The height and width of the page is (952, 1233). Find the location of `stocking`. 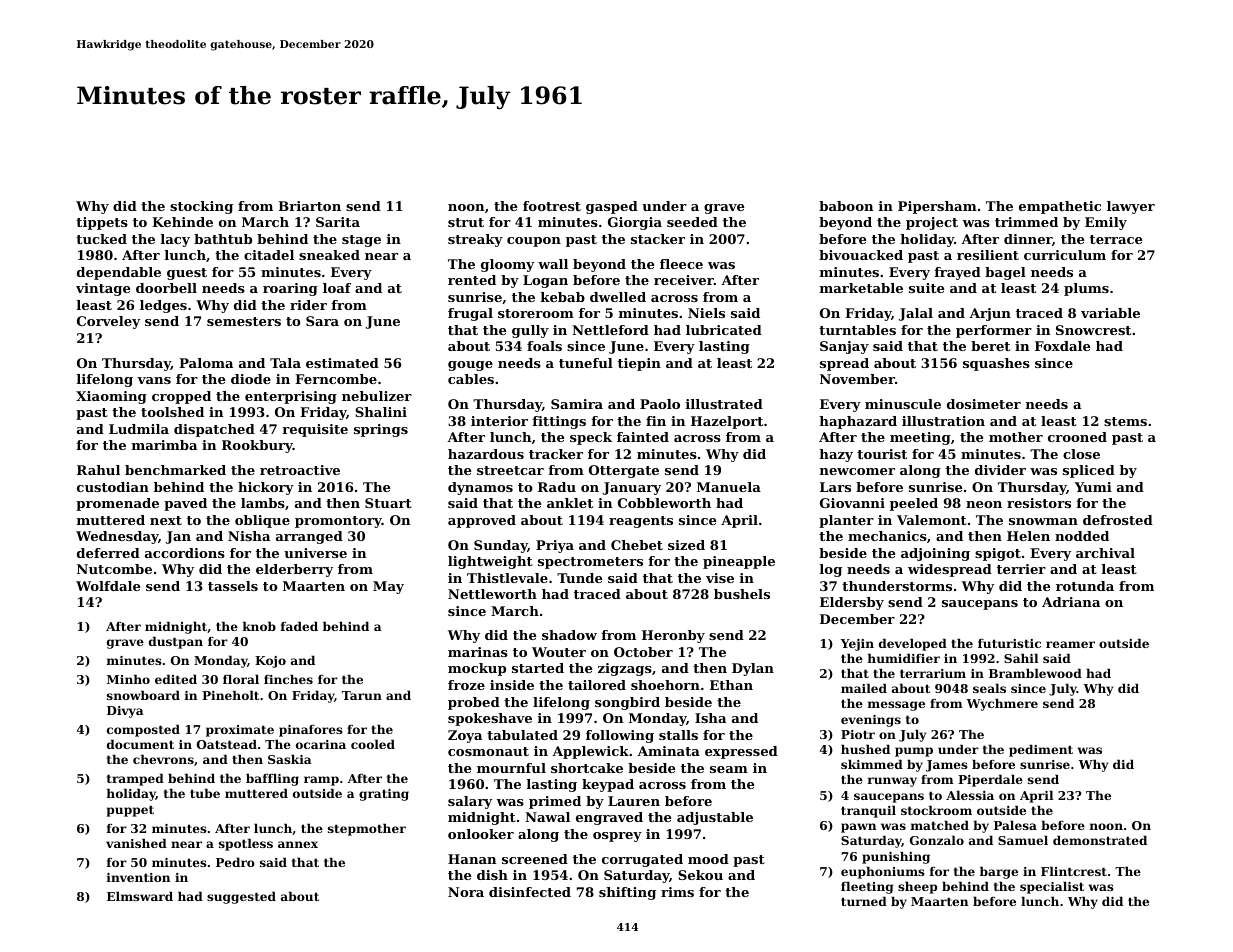

stocking is located at coordinates (201, 207).
